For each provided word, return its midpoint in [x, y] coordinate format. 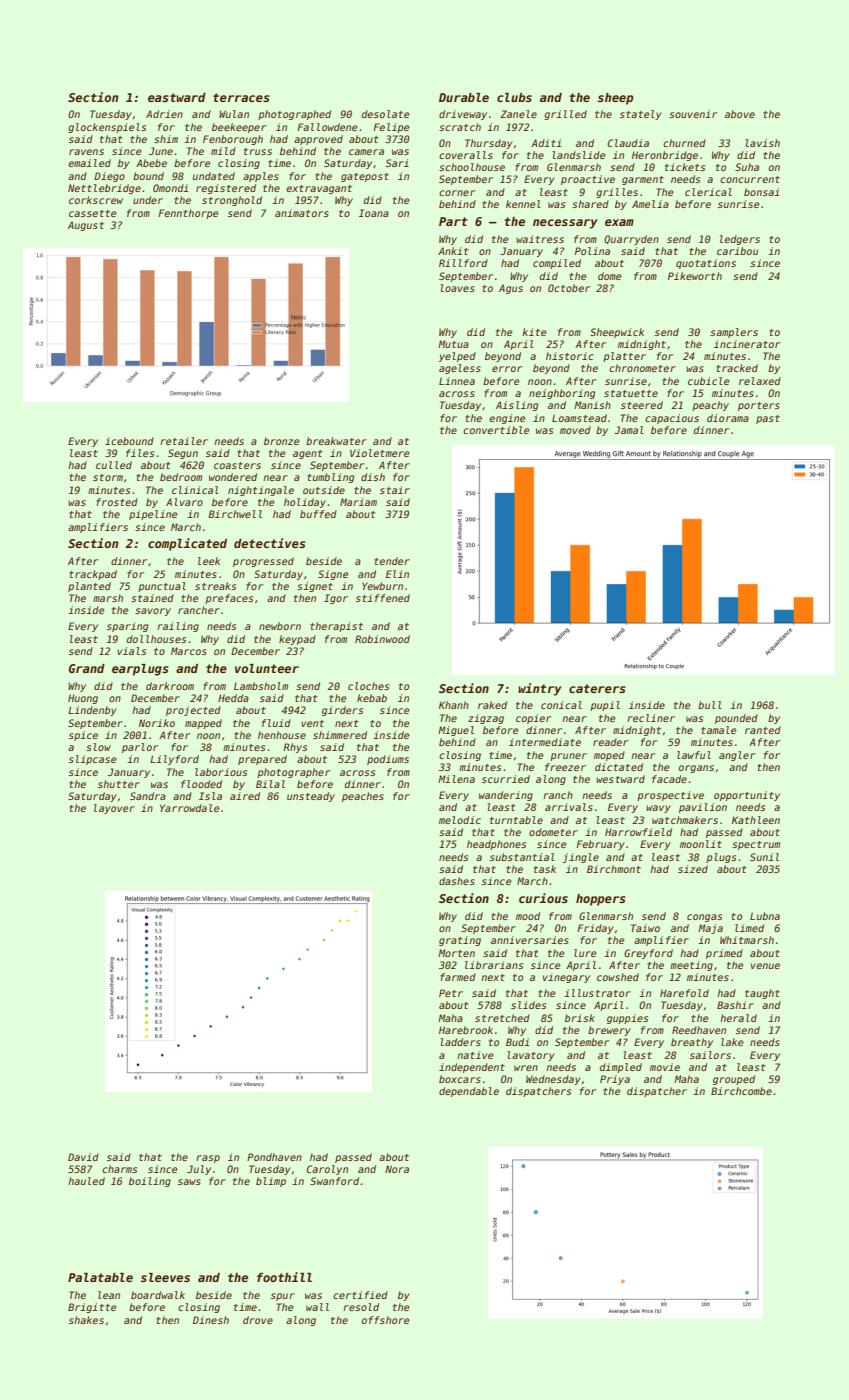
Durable [464, 97]
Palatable [100, 1277]
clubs [514, 97]
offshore [386, 1320]
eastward [177, 97]
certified [360, 1295]
